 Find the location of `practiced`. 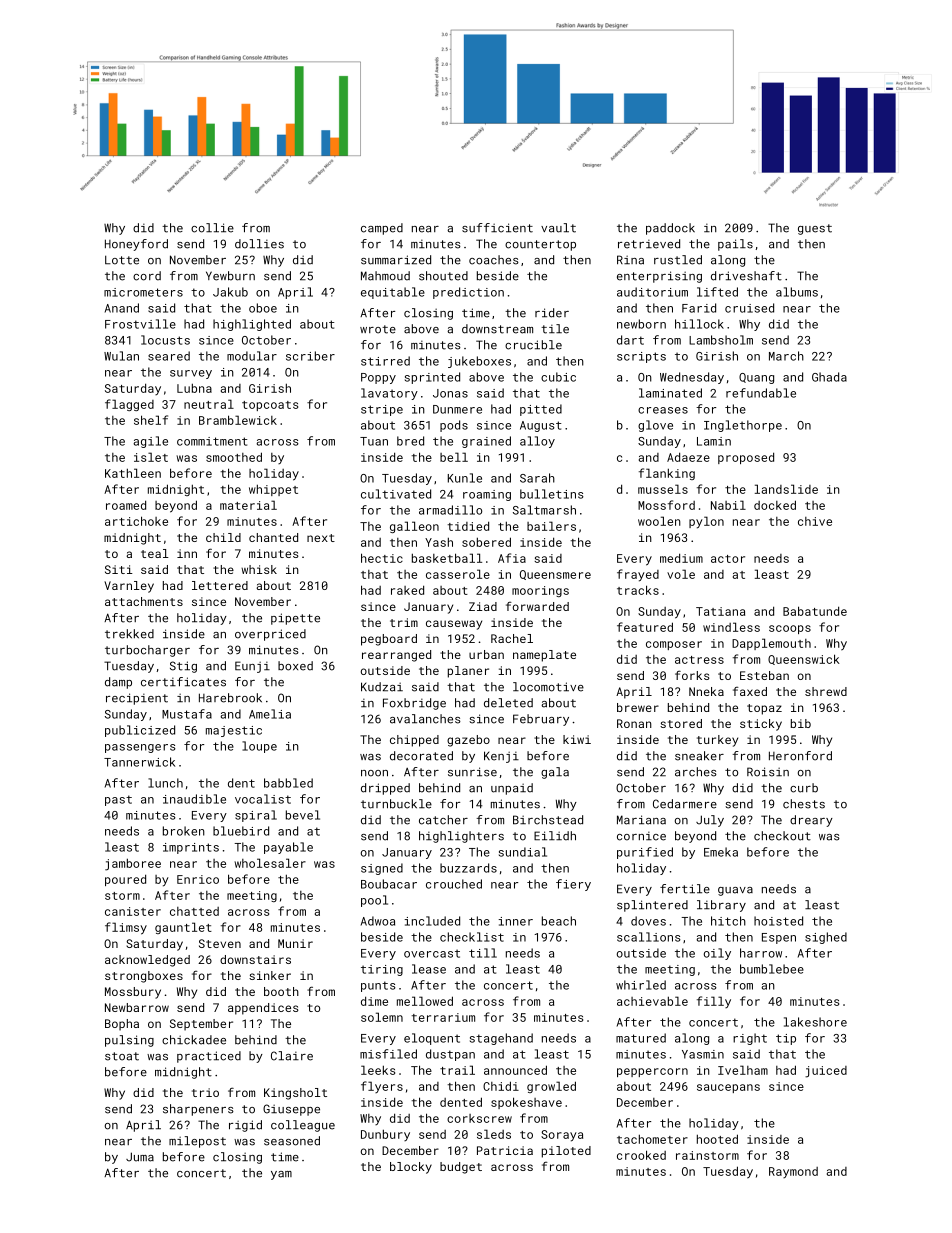

practiced is located at coordinates (209, 1057).
